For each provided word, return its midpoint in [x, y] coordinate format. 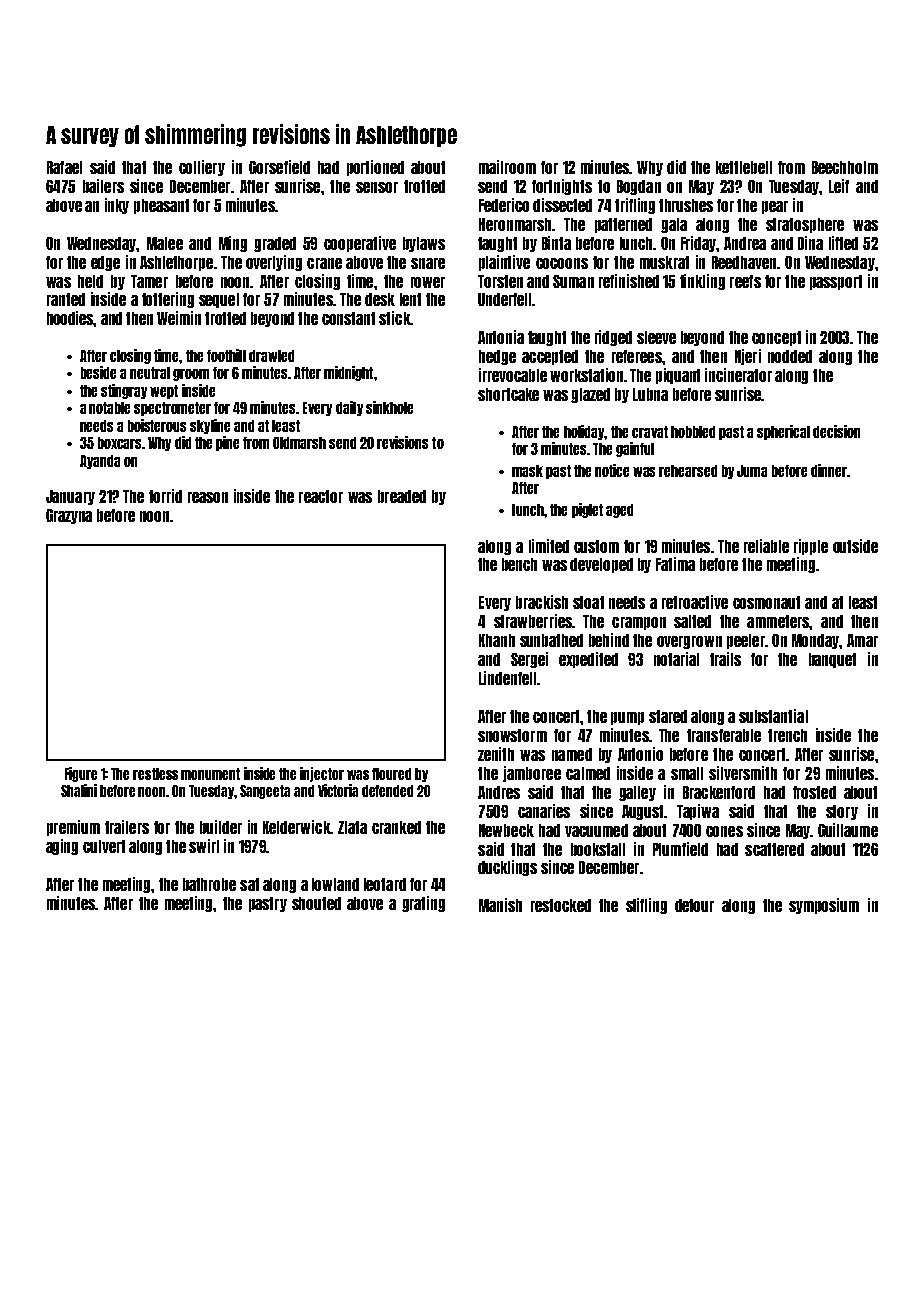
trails [725, 659]
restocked [561, 905]
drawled [271, 356]
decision [836, 431]
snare [428, 263]
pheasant [161, 206]
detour [694, 905]
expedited [588, 660]
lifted [843, 243]
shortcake [508, 394]
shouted [316, 903]
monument [210, 774]
